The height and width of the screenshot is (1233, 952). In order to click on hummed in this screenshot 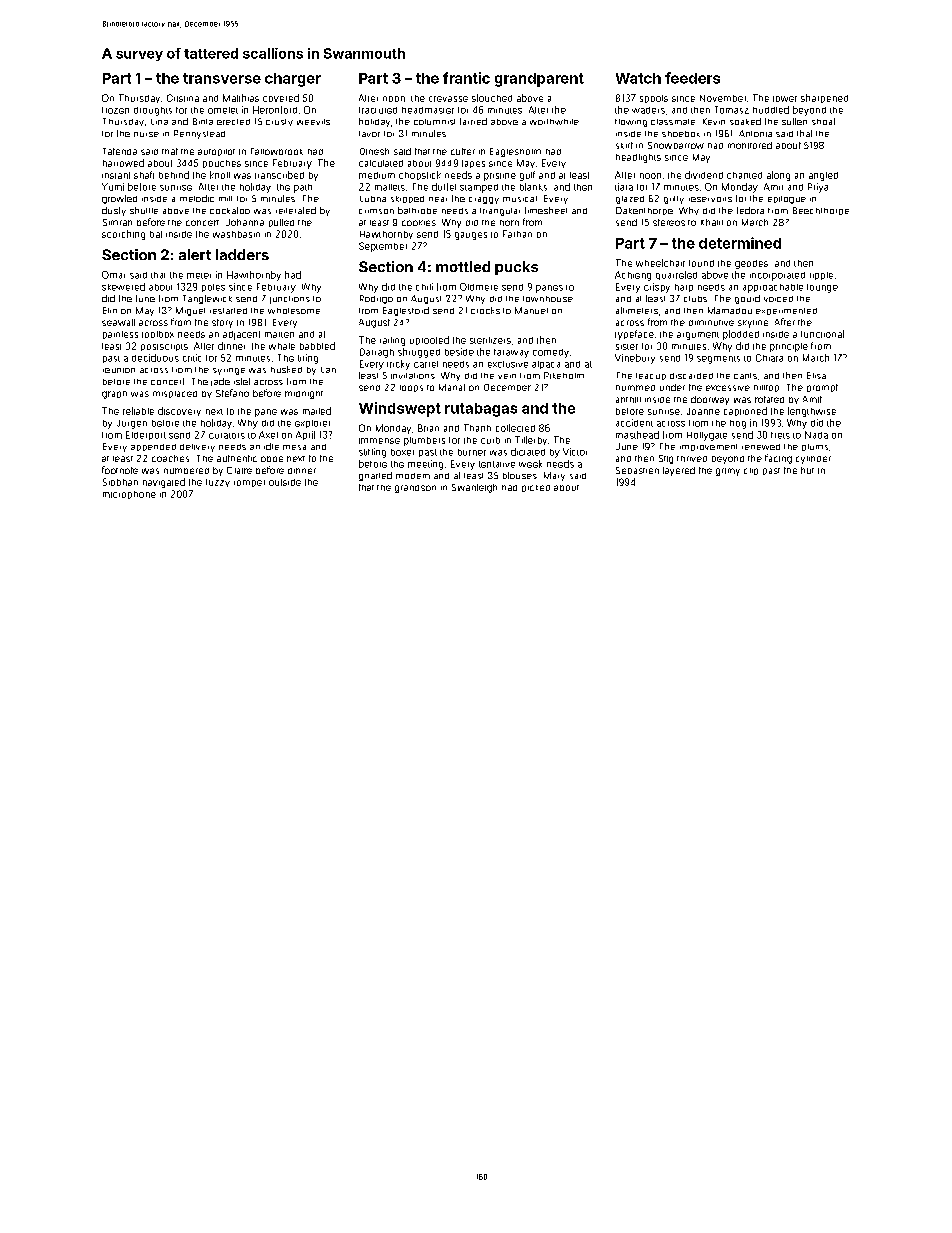, I will do `click(635, 388)`.
